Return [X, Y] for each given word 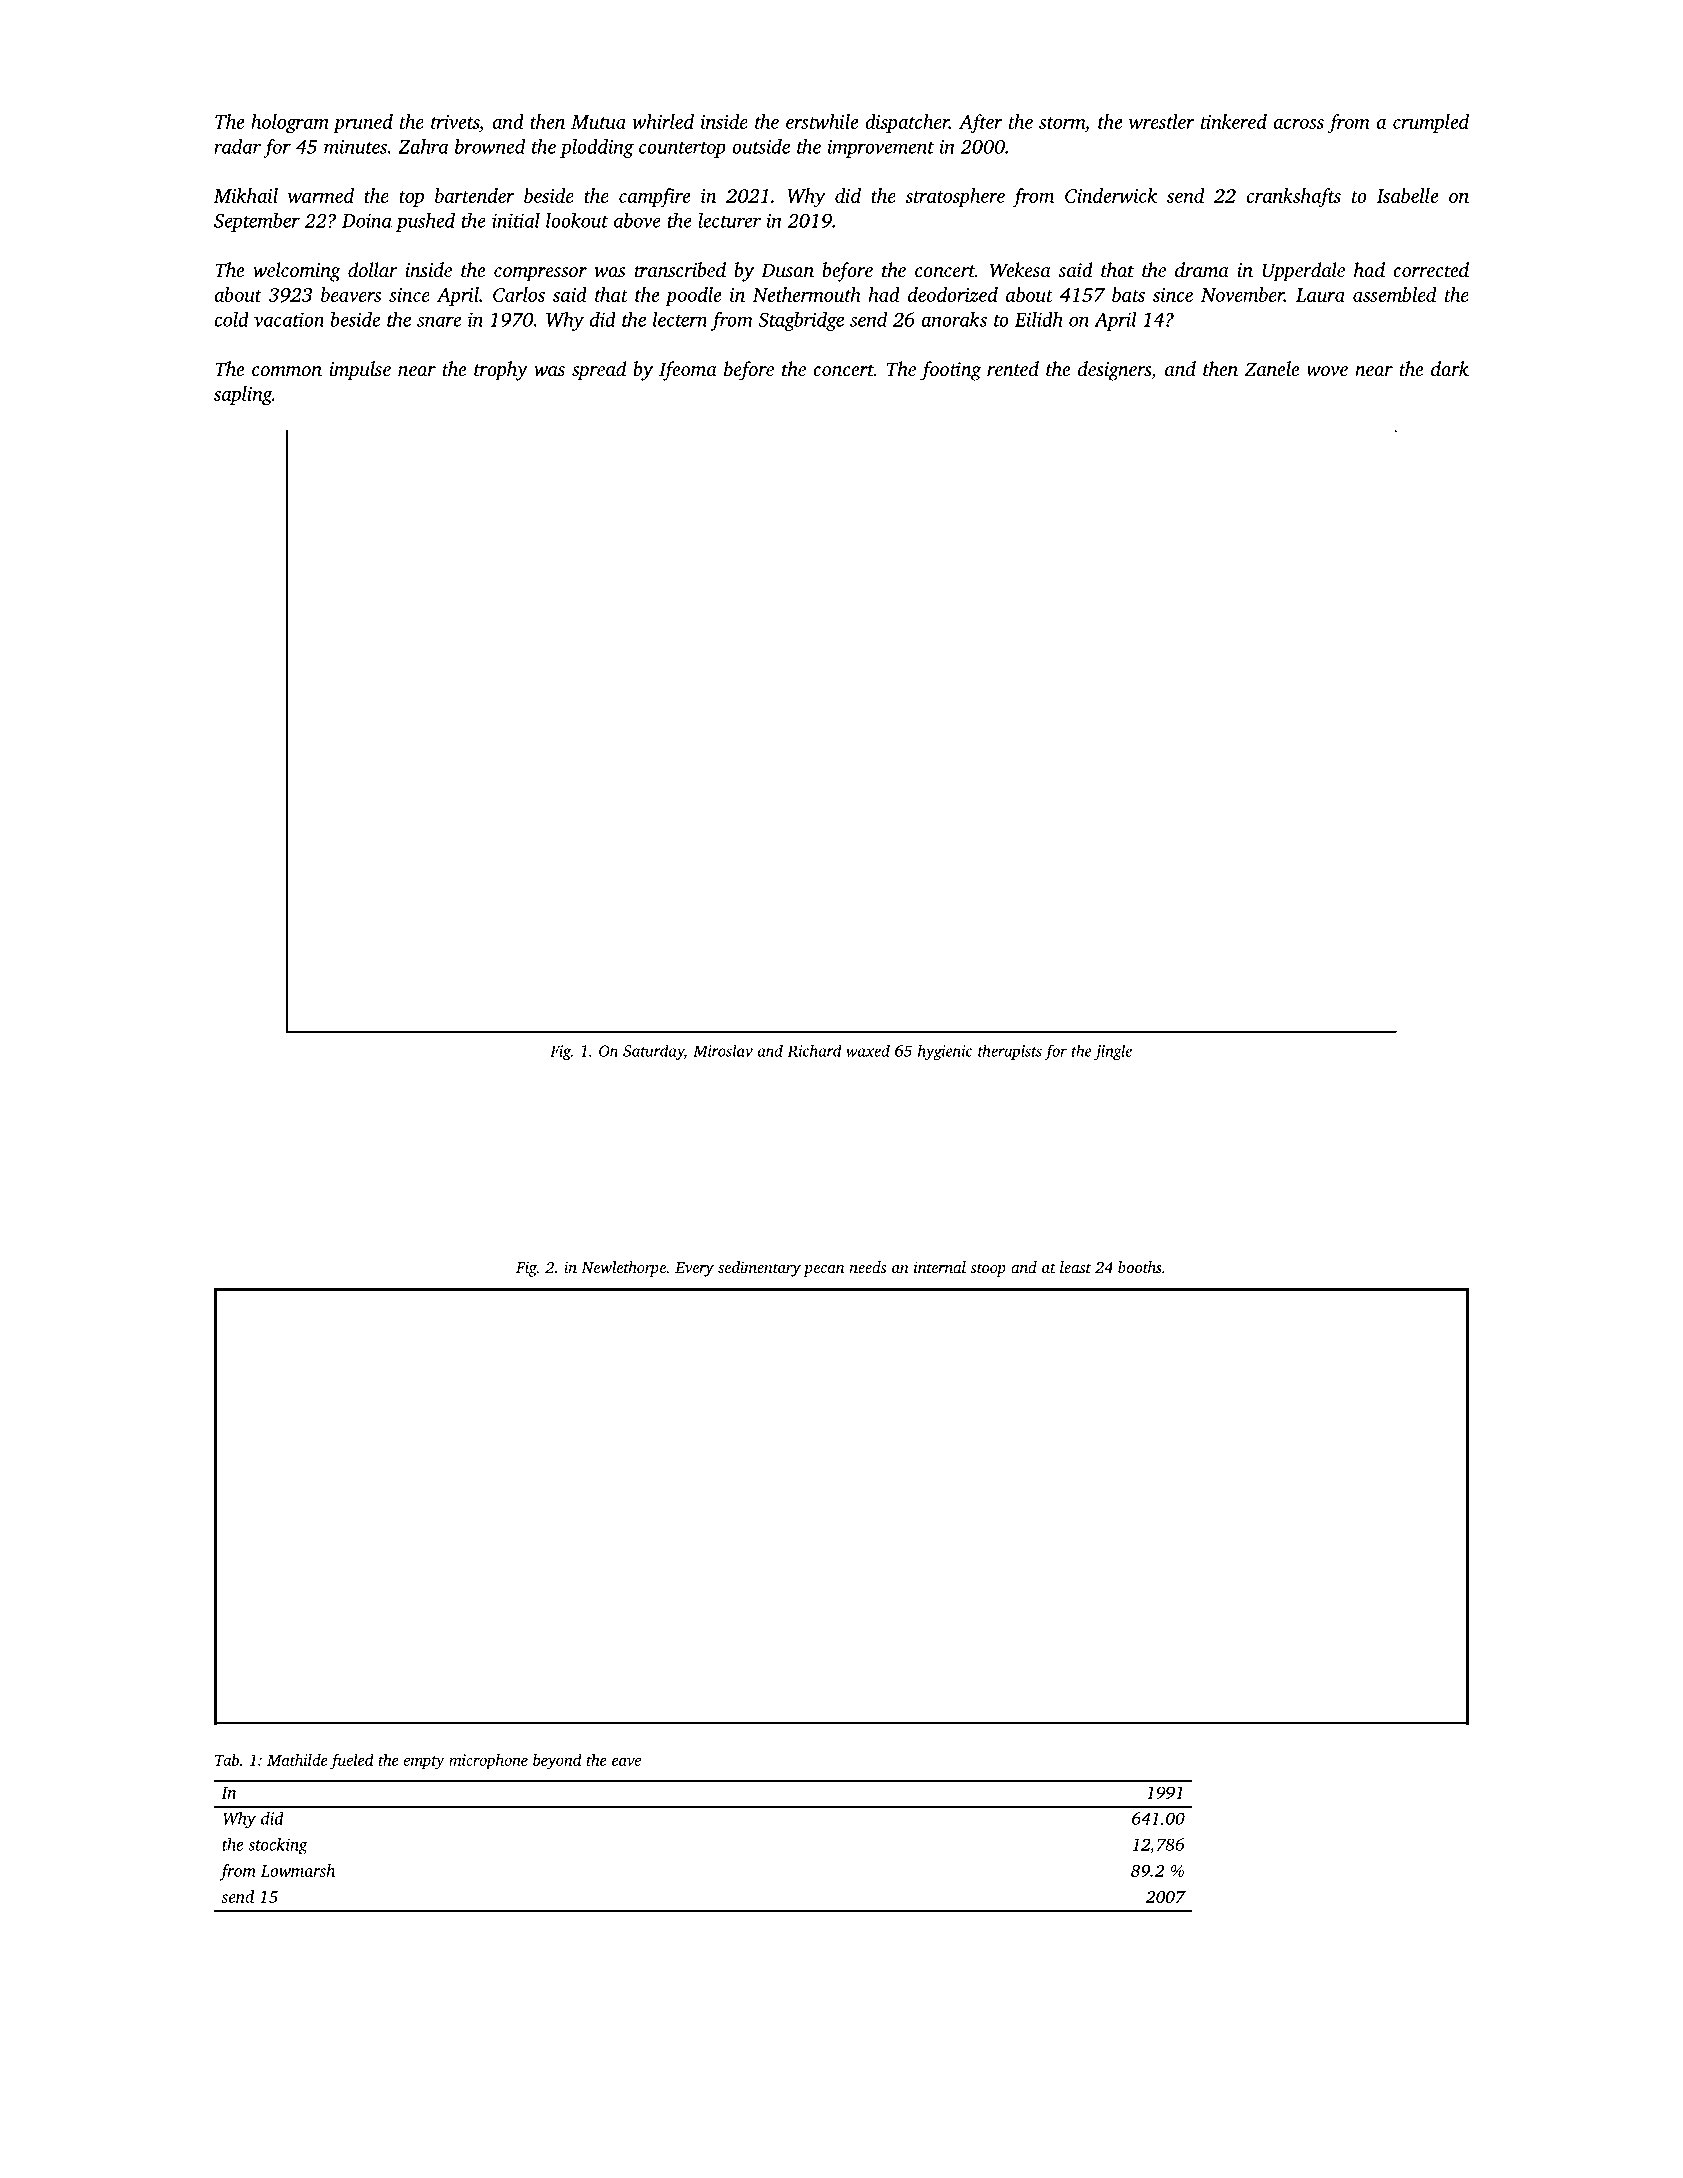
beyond [557, 1762]
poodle [693, 296]
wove [1327, 371]
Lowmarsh [298, 1870]
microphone [488, 1762]
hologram [290, 124]
